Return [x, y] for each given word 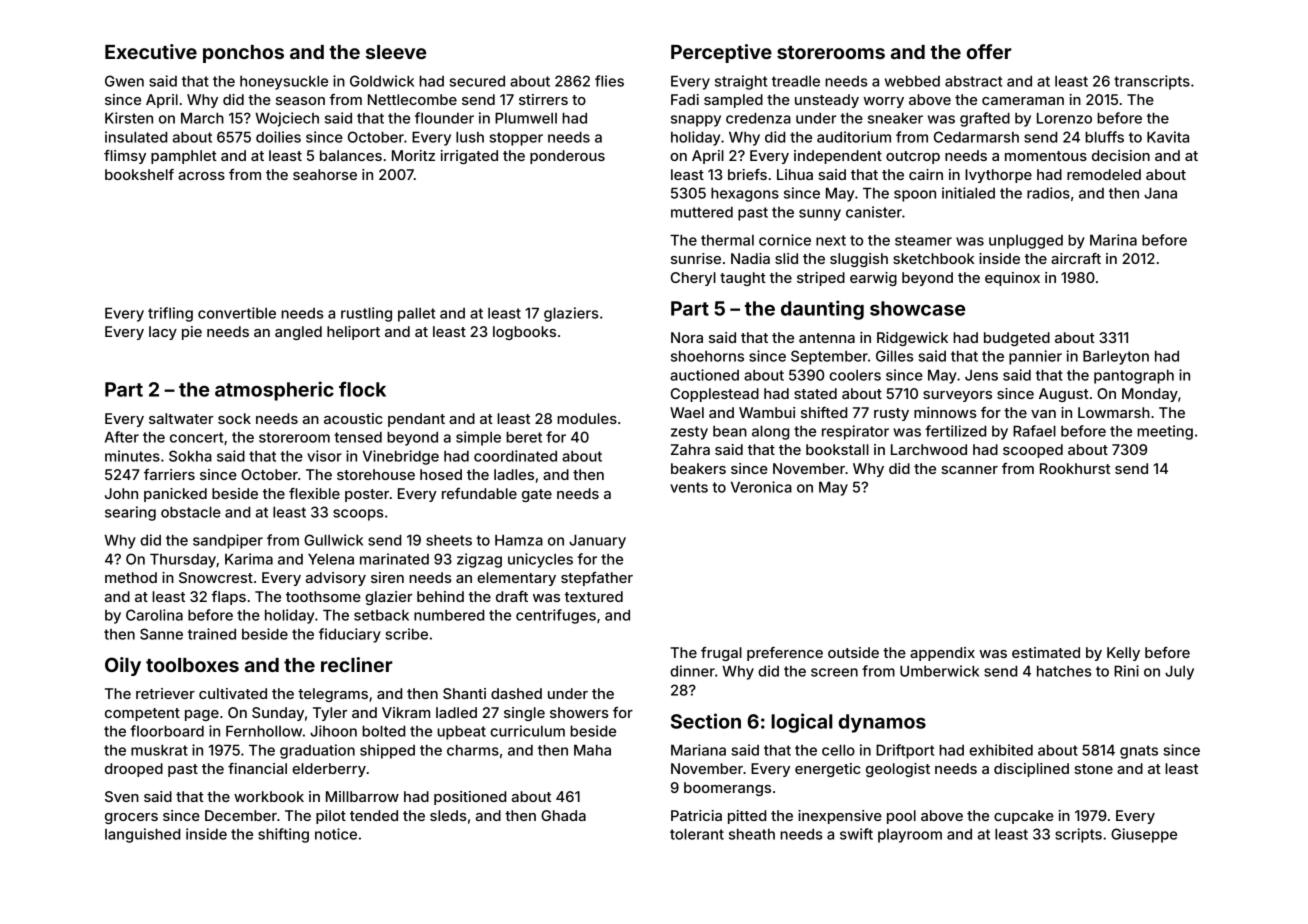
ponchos [243, 54]
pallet [416, 315]
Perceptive [721, 53]
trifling [170, 314]
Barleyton [1116, 358]
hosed [441, 474]
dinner [692, 671]
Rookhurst [1075, 468]
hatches [1064, 671]
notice [336, 834]
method [131, 577]
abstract [973, 81]
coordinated [515, 456]
